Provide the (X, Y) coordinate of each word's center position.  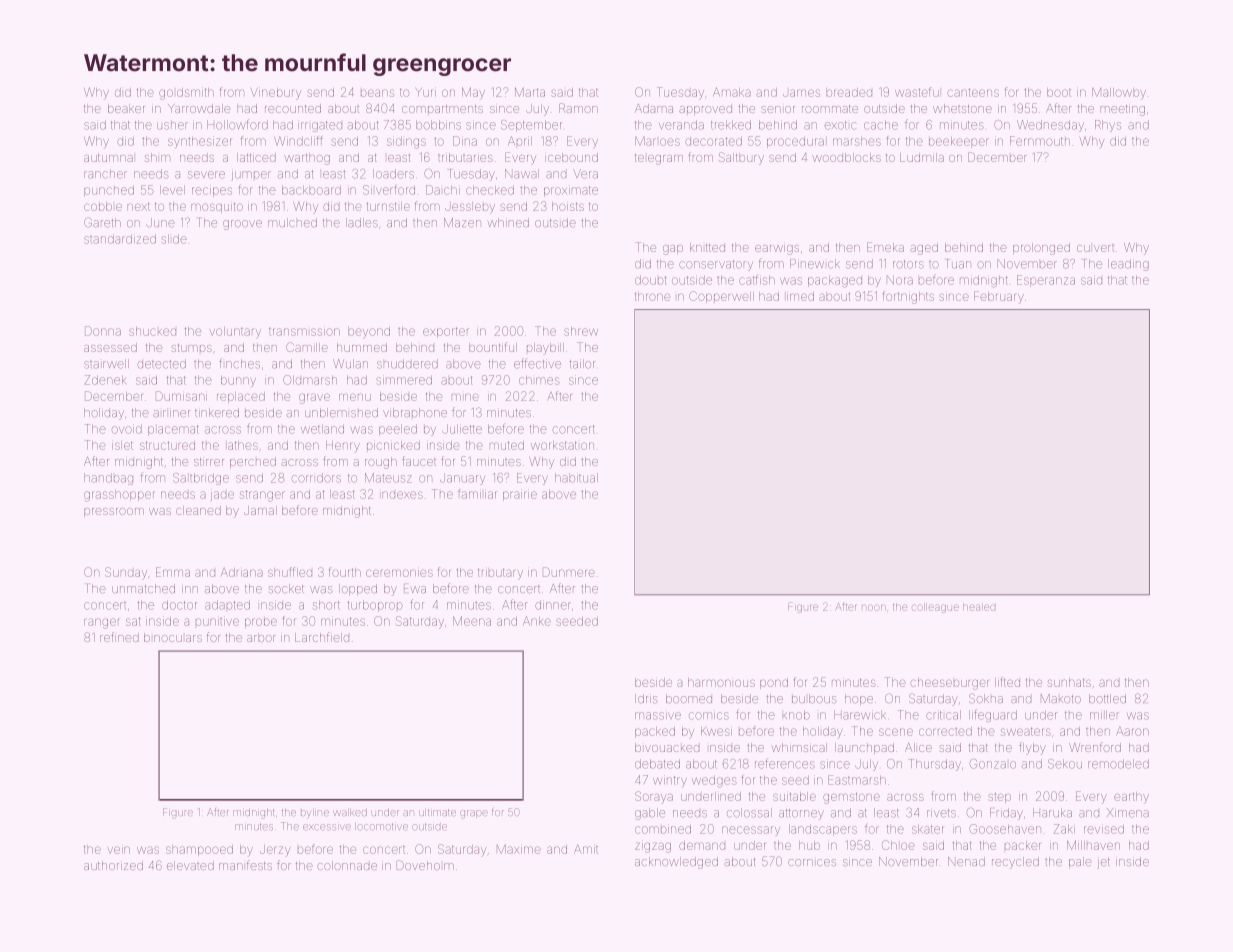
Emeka (885, 247)
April (520, 141)
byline (315, 814)
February (999, 297)
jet (1103, 863)
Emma (173, 572)
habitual (576, 478)
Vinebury (276, 94)
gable (650, 814)
